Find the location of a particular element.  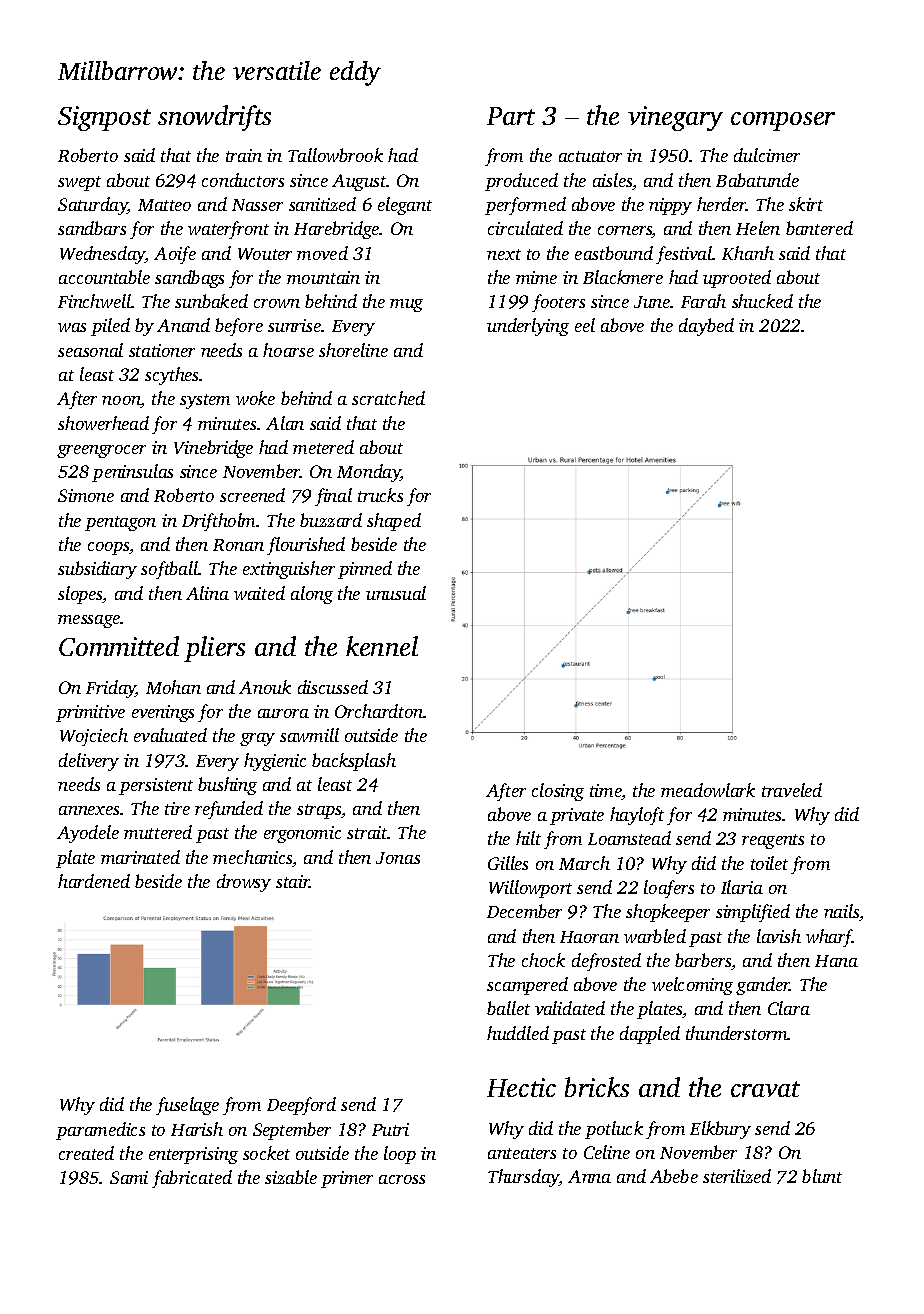

underlying is located at coordinates (528, 327).
